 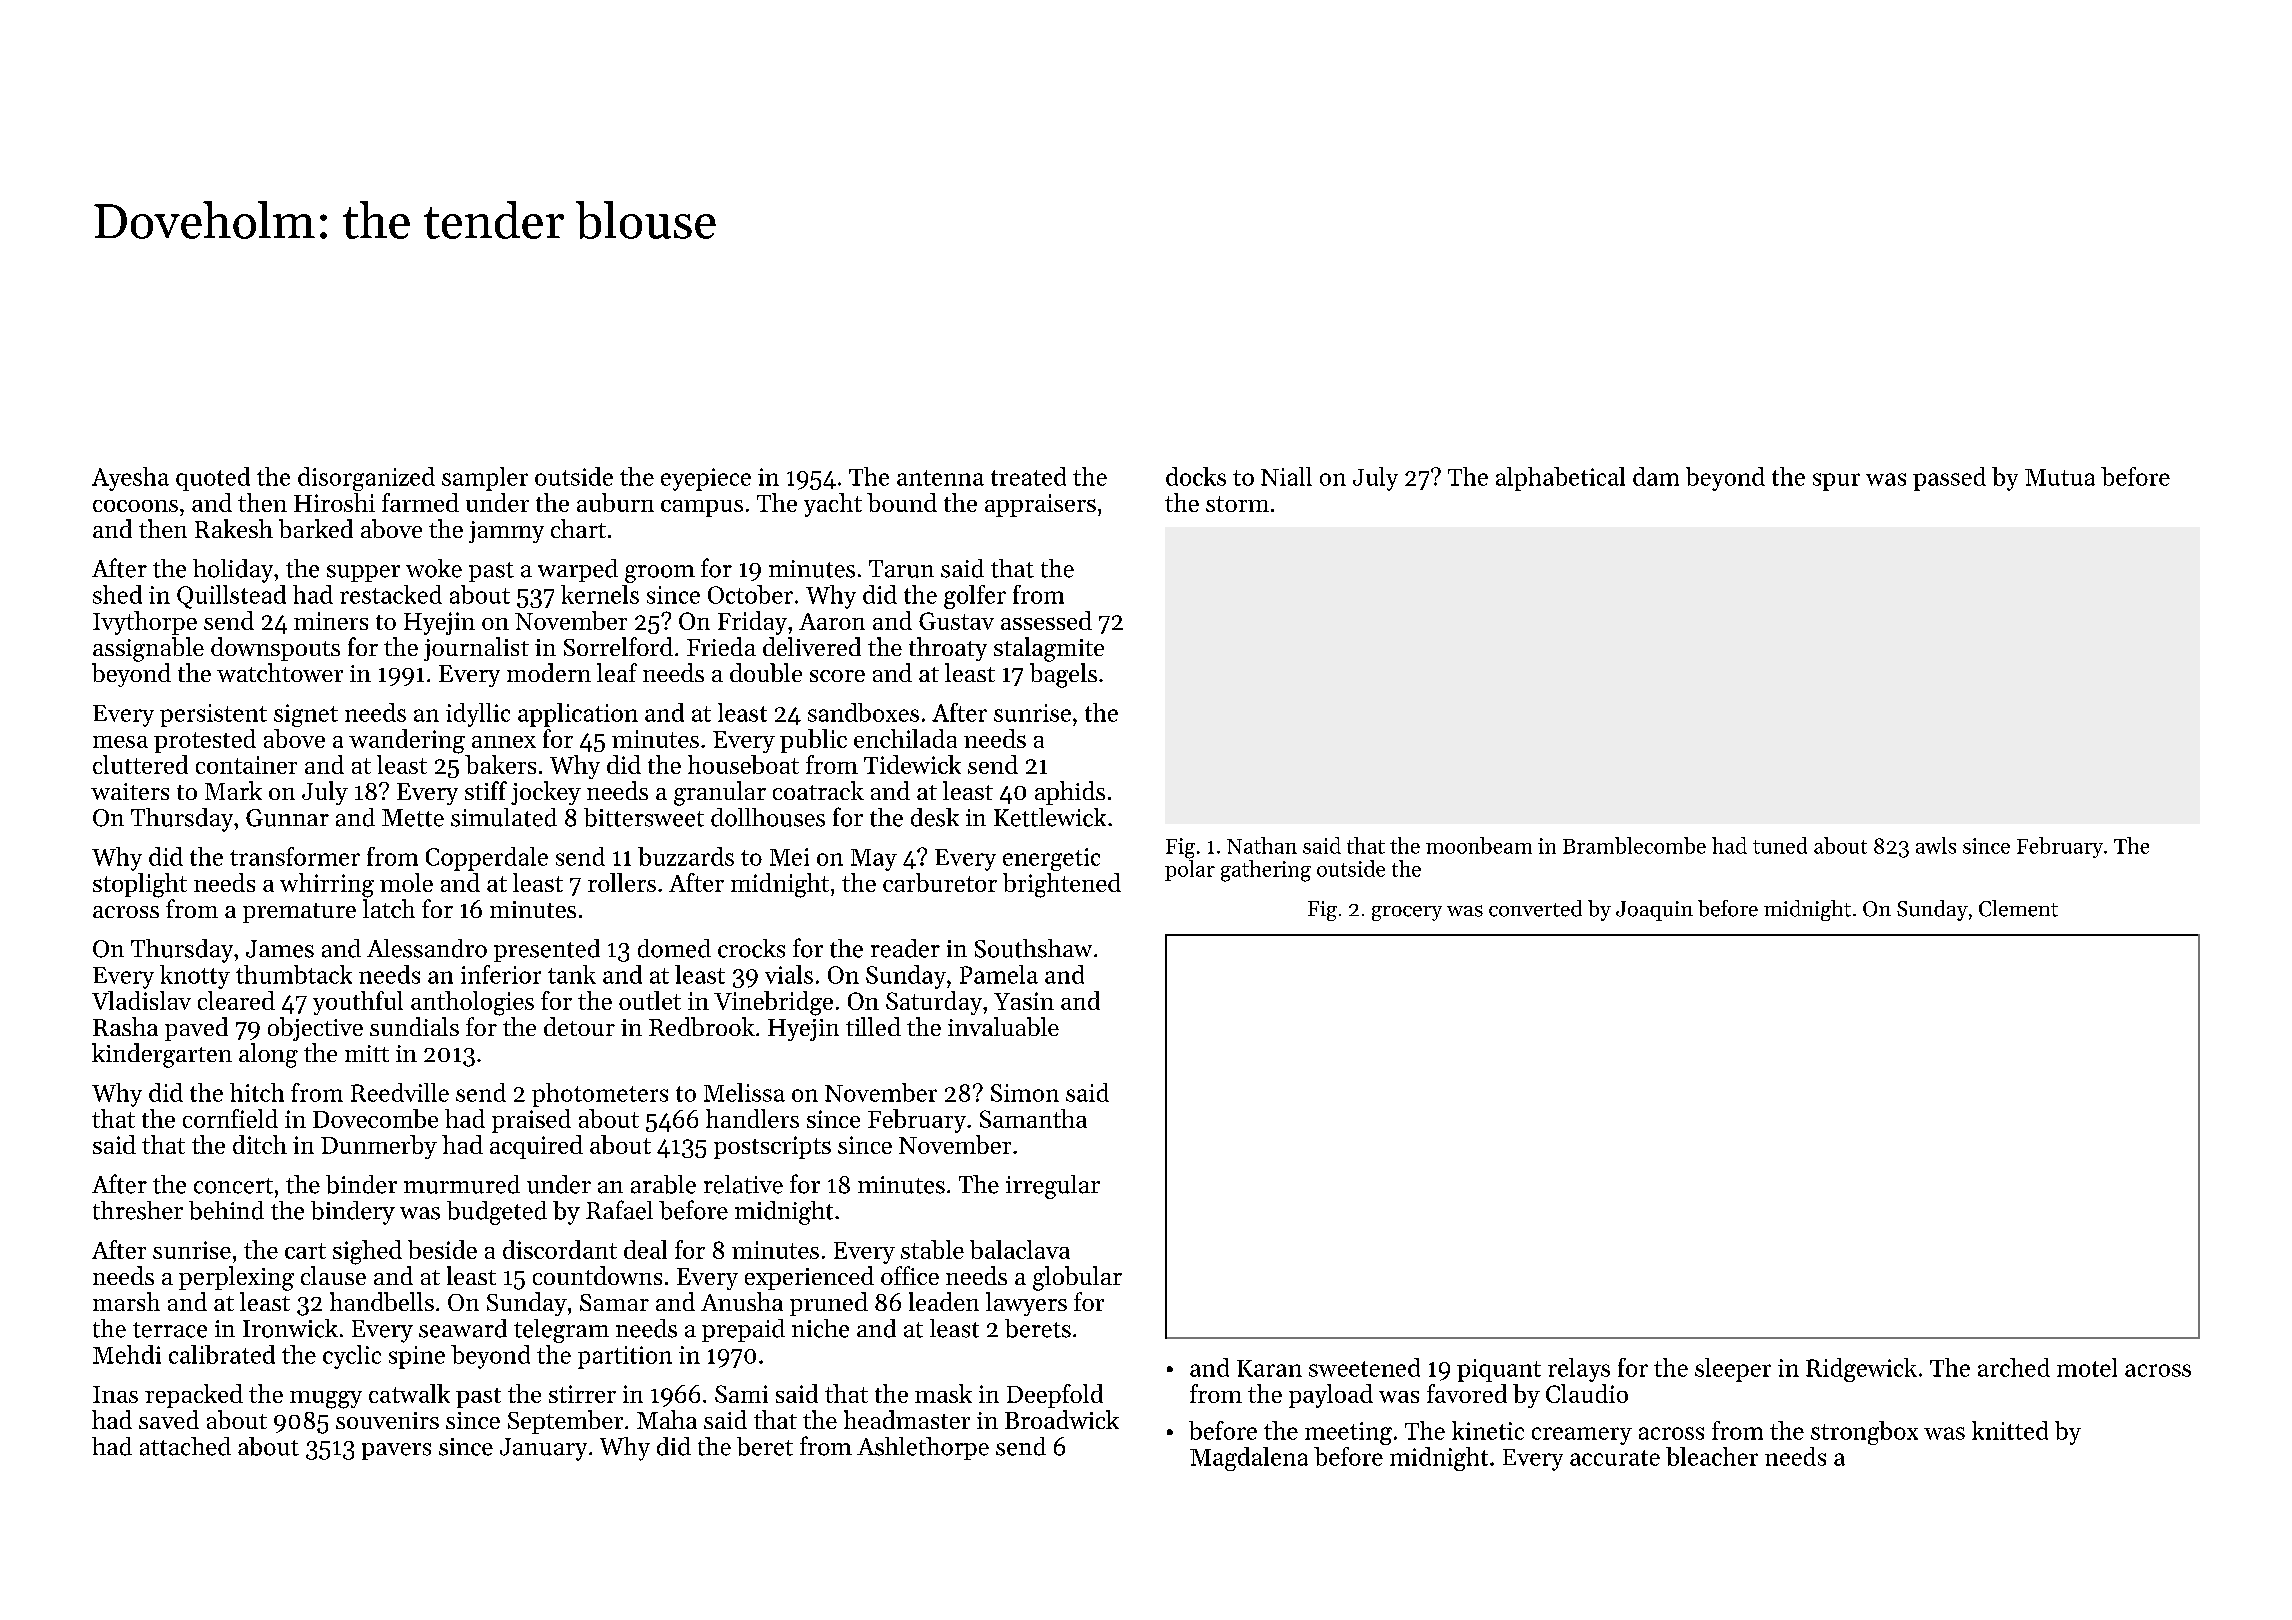 What do you see at coordinates (940, 882) in the page?
I see `carburetor` at bounding box center [940, 882].
